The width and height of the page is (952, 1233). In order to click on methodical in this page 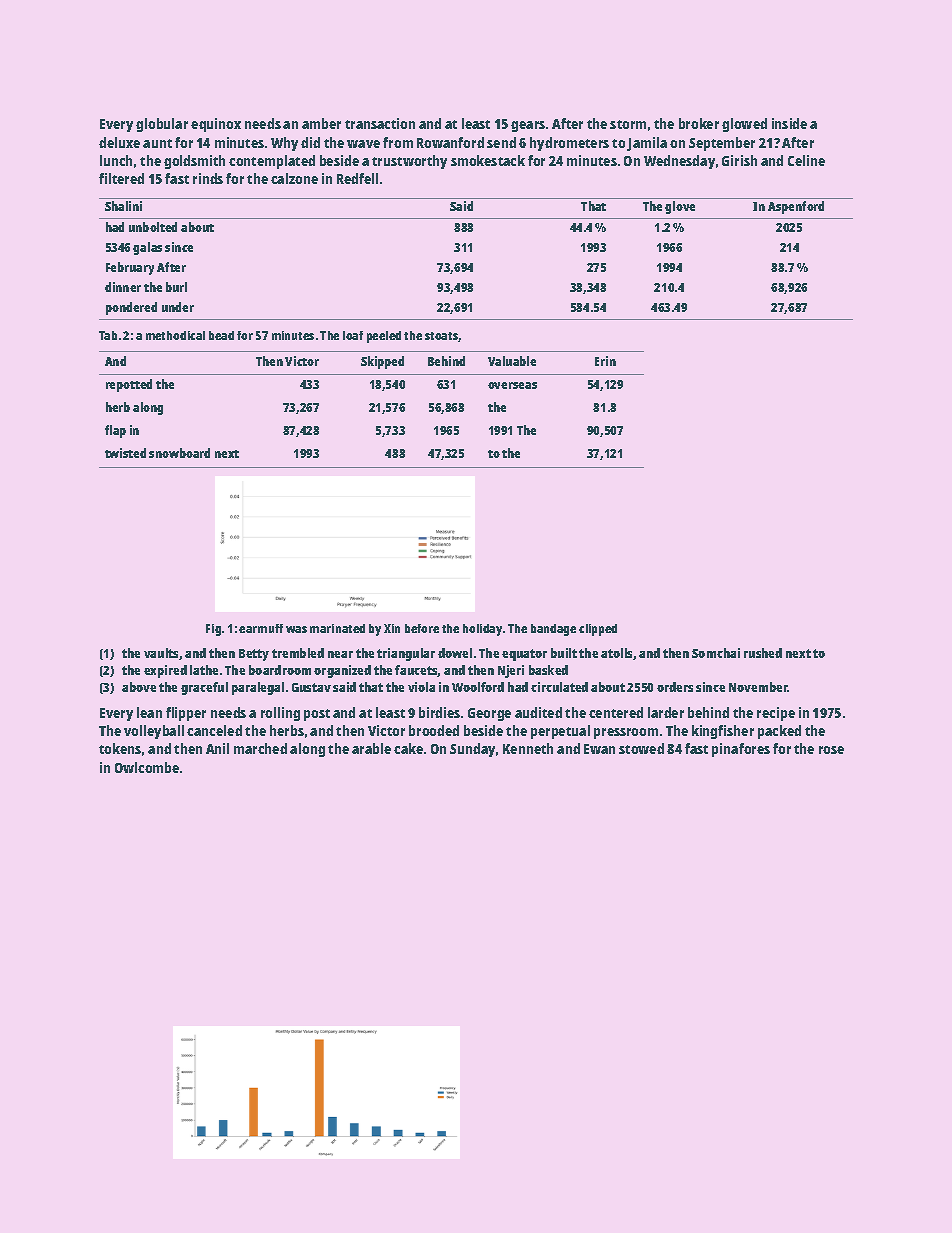, I will do `click(175, 335)`.
